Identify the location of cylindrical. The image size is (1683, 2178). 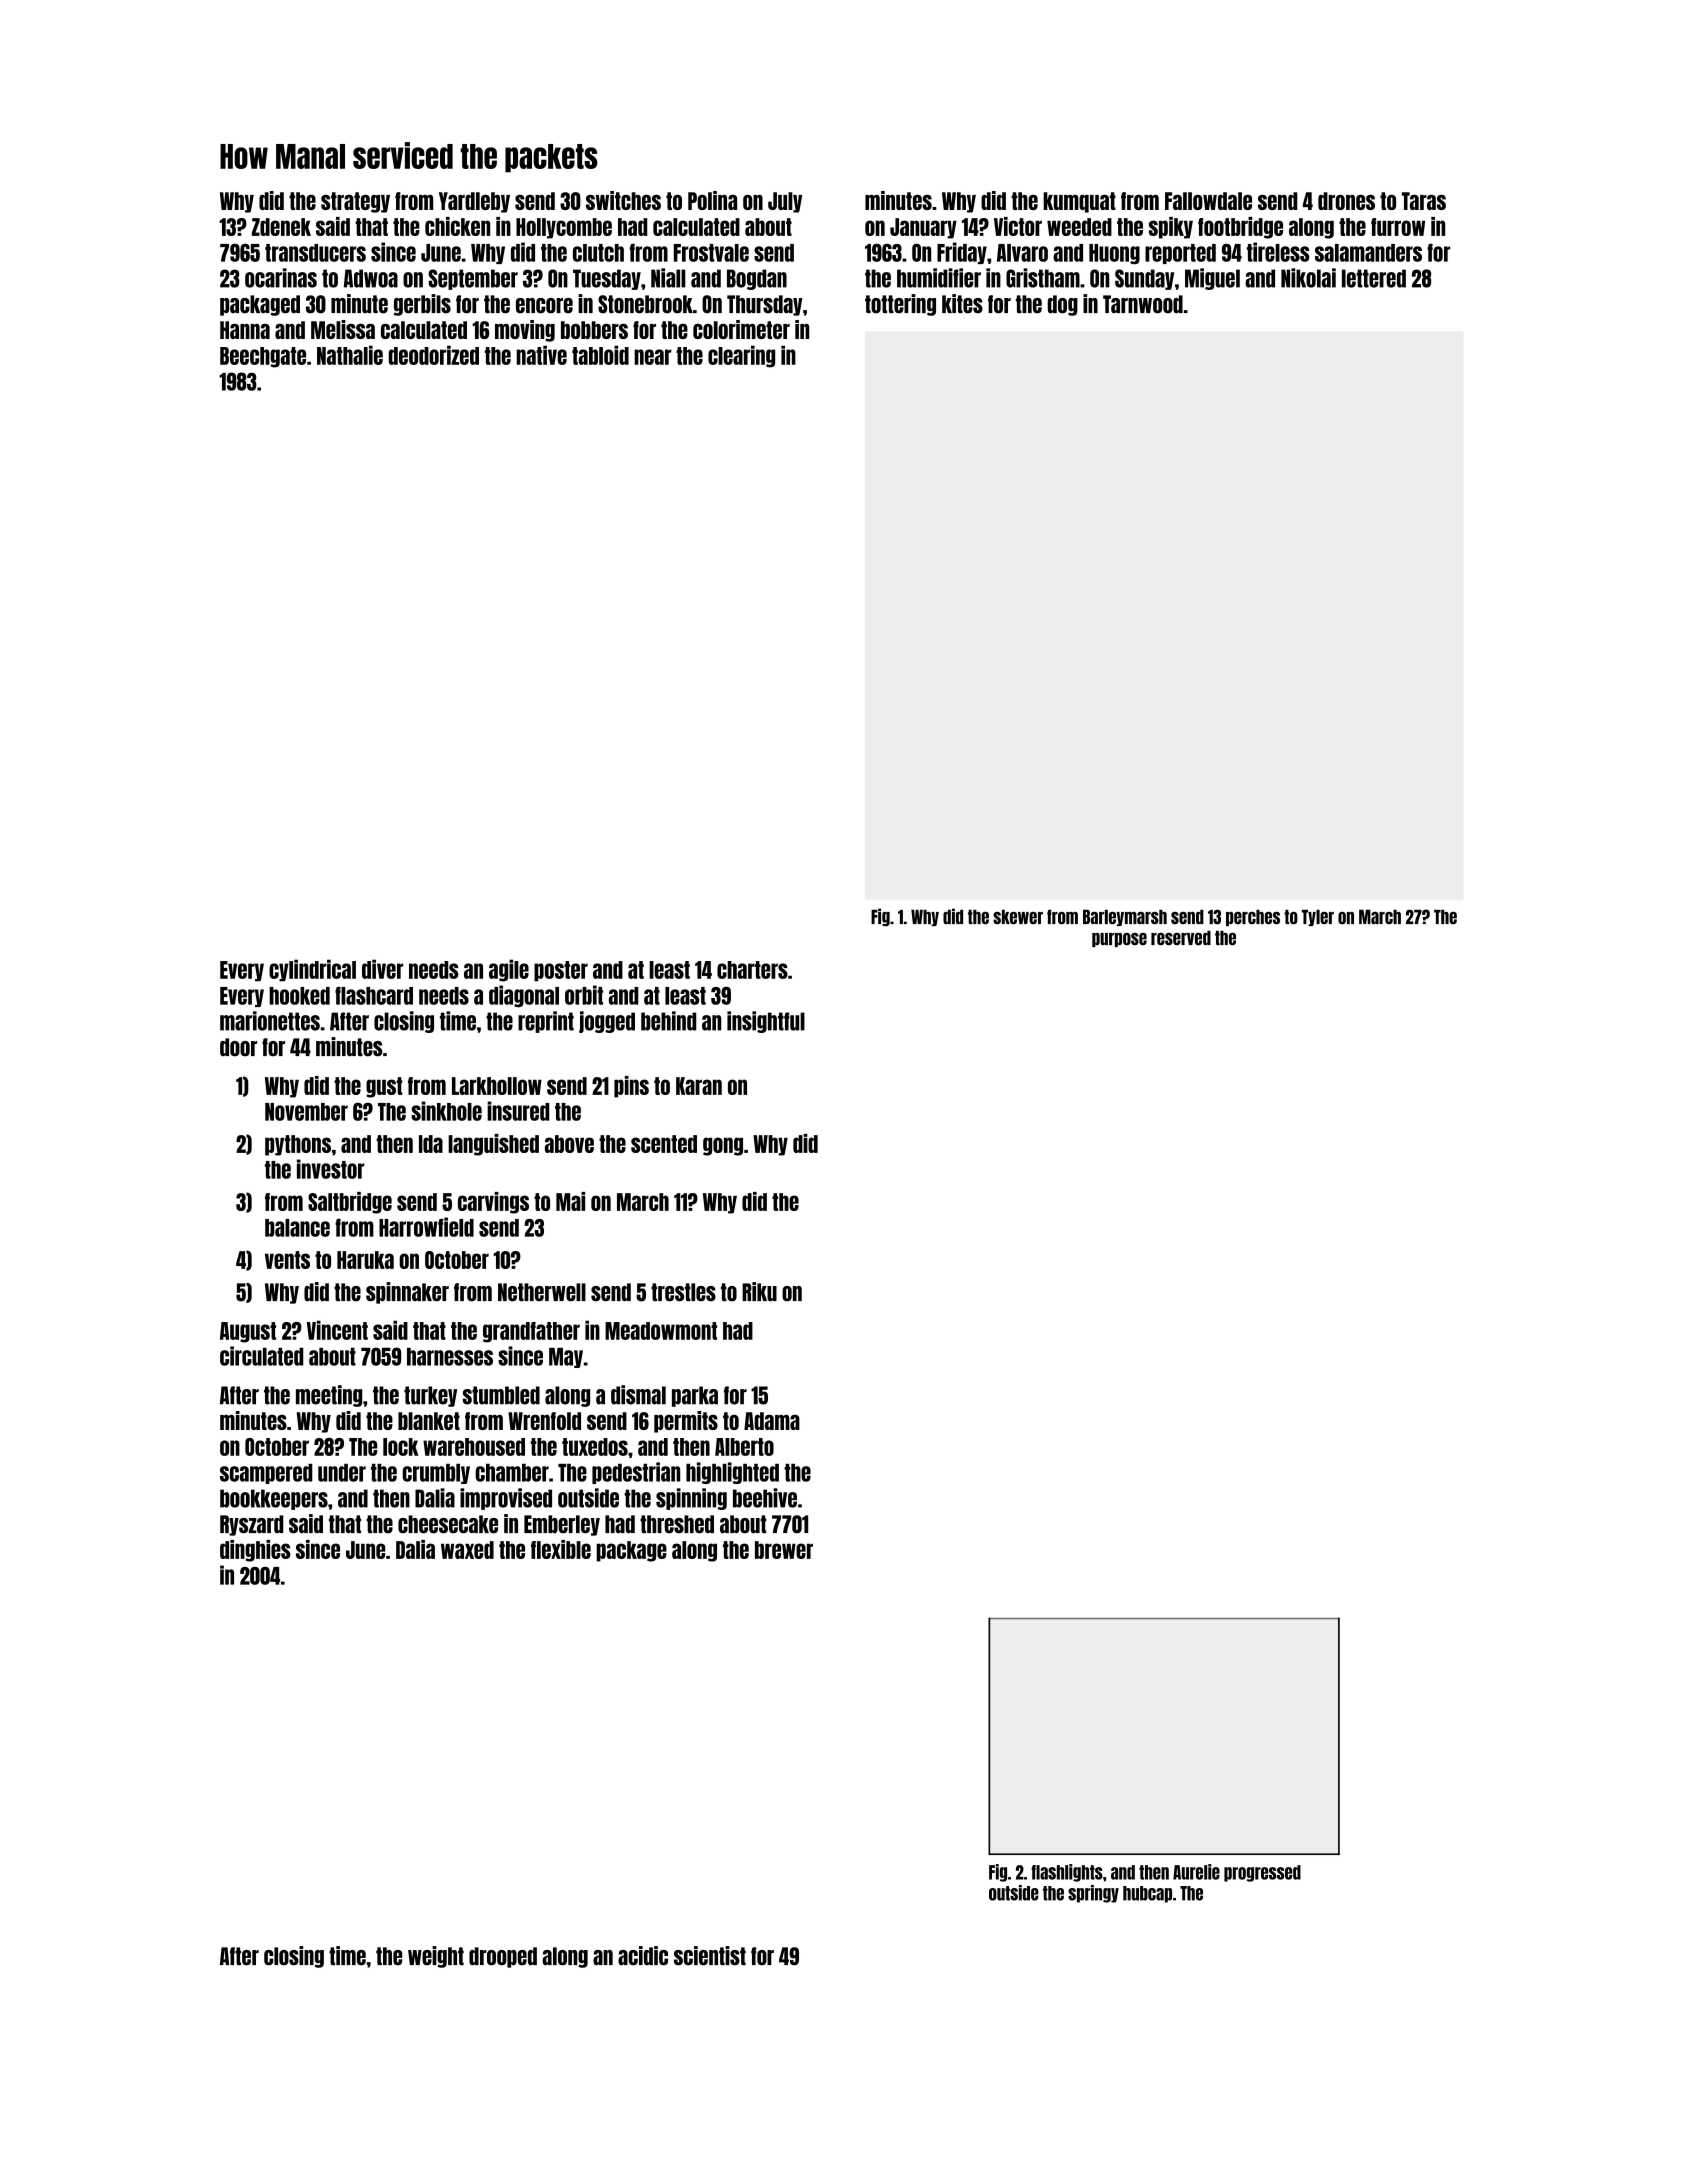
(312, 970).
